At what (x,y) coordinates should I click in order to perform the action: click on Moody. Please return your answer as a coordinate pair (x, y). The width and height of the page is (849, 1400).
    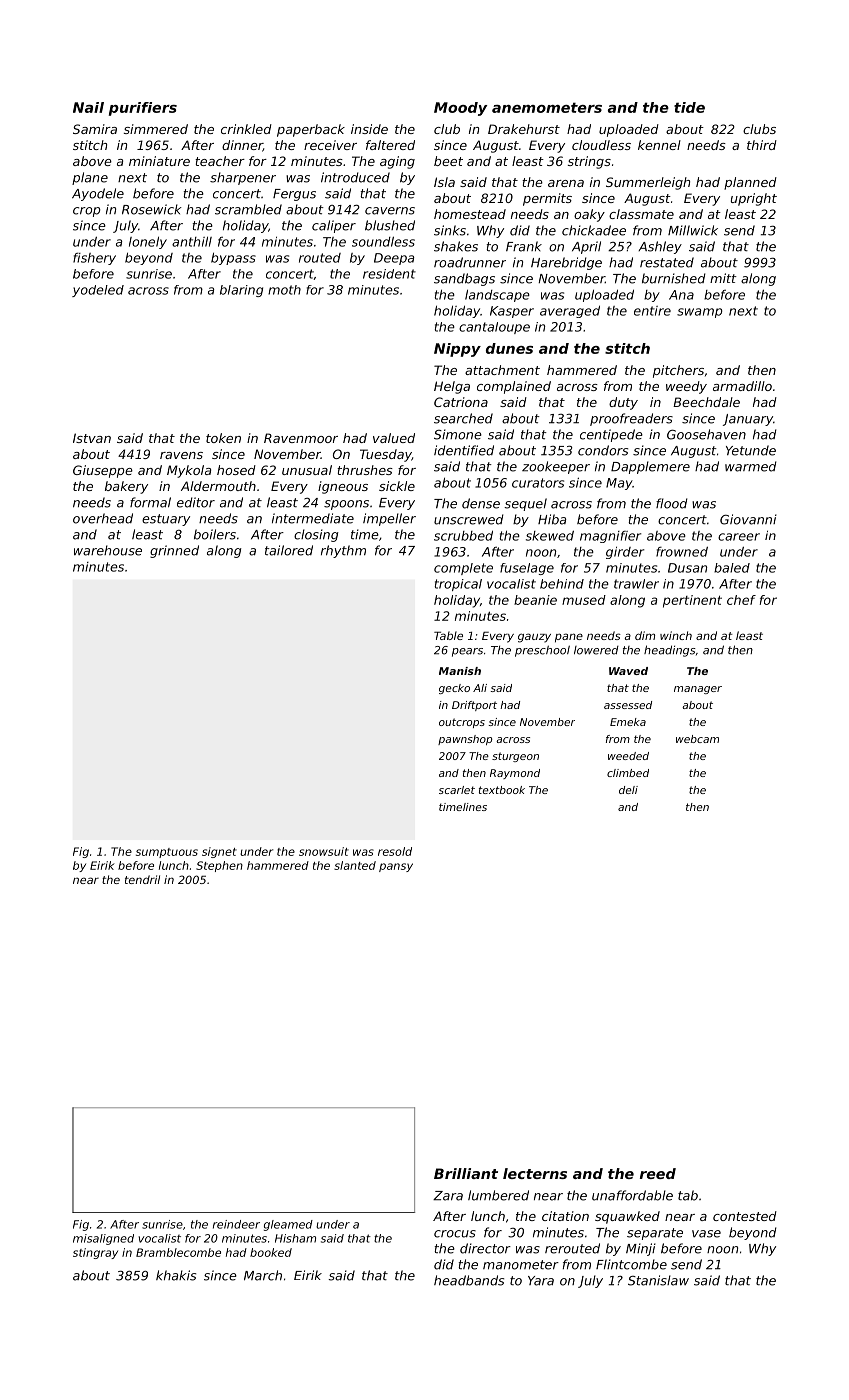
    Looking at the image, I should click on (460, 109).
